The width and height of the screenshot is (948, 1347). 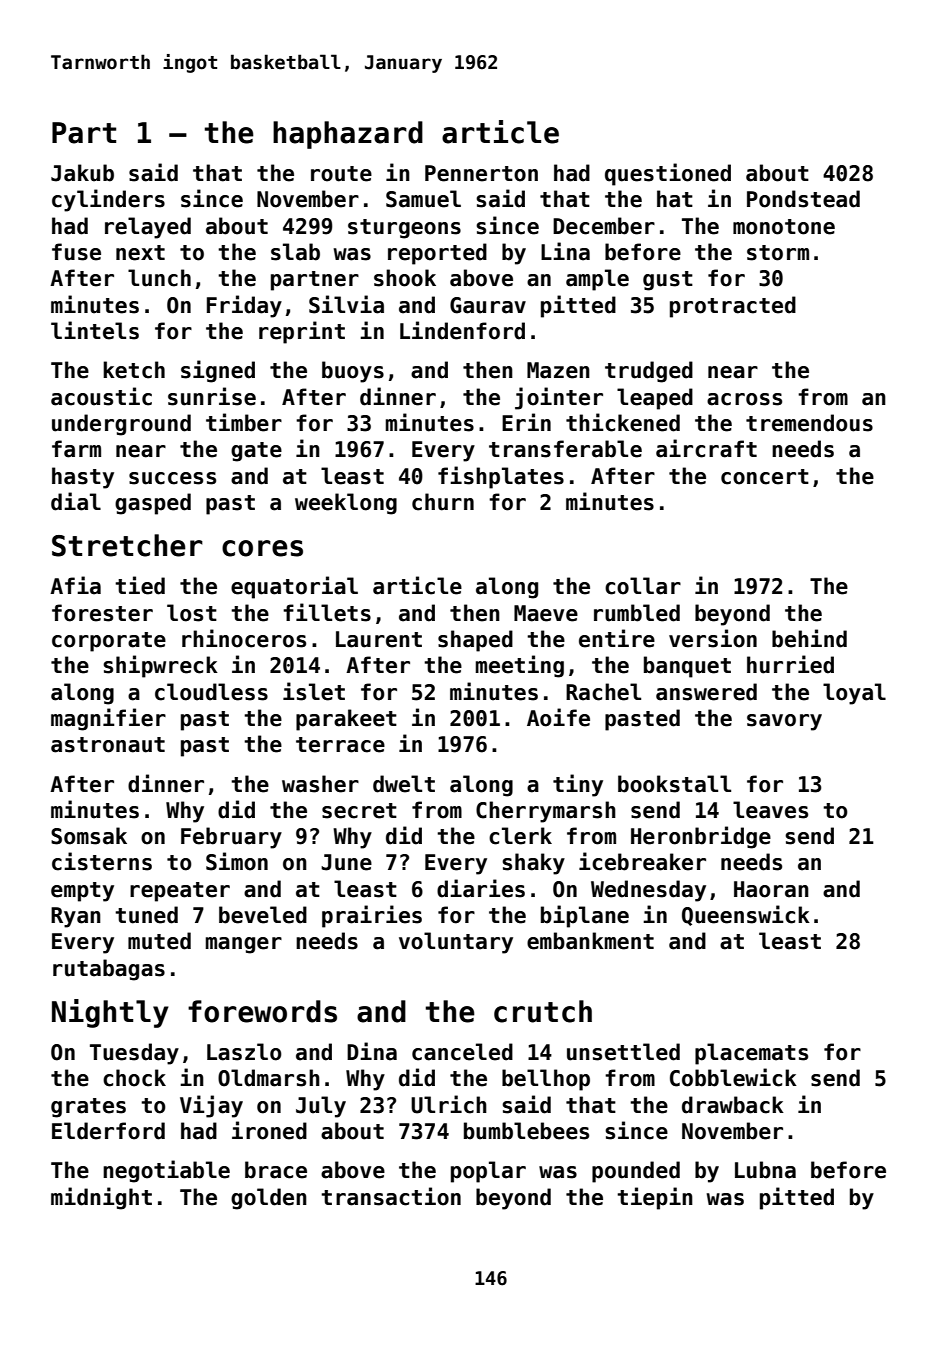 What do you see at coordinates (211, 692) in the screenshot?
I see `cloudless` at bounding box center [211, 692].
